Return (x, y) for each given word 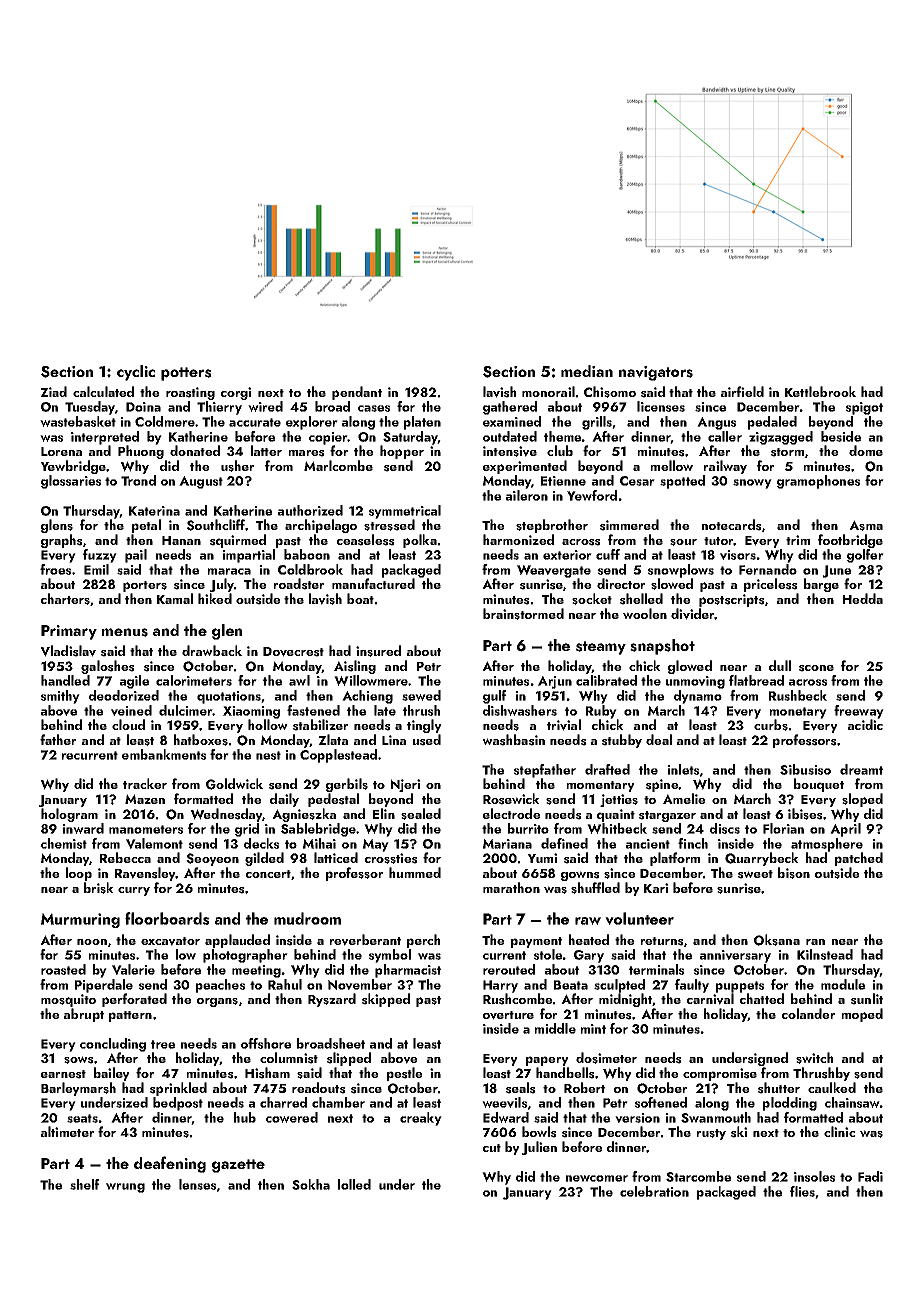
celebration (654, 1191)
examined (512, 421)
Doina (143, 407)
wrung (125, 1188)
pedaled (772, 423)
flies (802, 1191)
